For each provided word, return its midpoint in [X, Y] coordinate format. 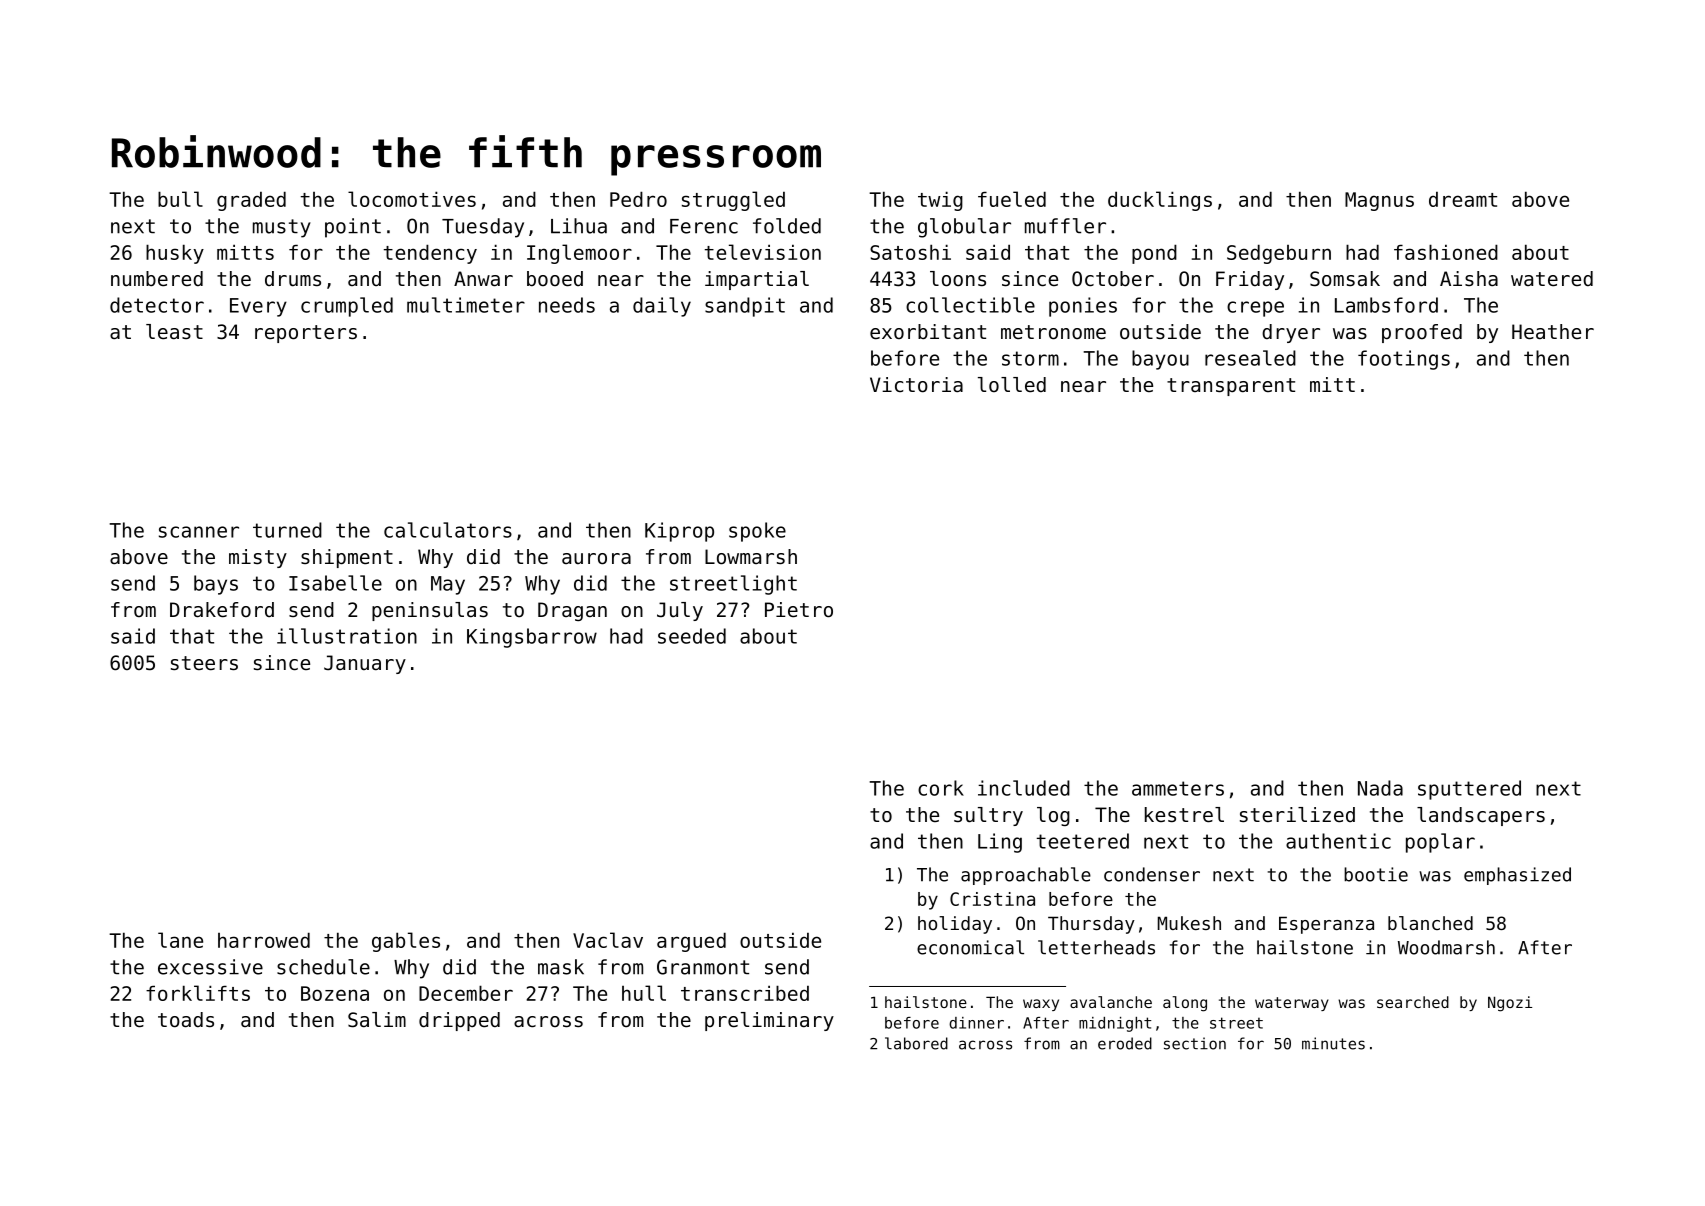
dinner [976, 1023]
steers [204, 663]
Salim [377, 1020]
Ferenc [704, 226]
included [1024, 788]
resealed [1250, 358]
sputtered [1469, 790]
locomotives [412, 199]
